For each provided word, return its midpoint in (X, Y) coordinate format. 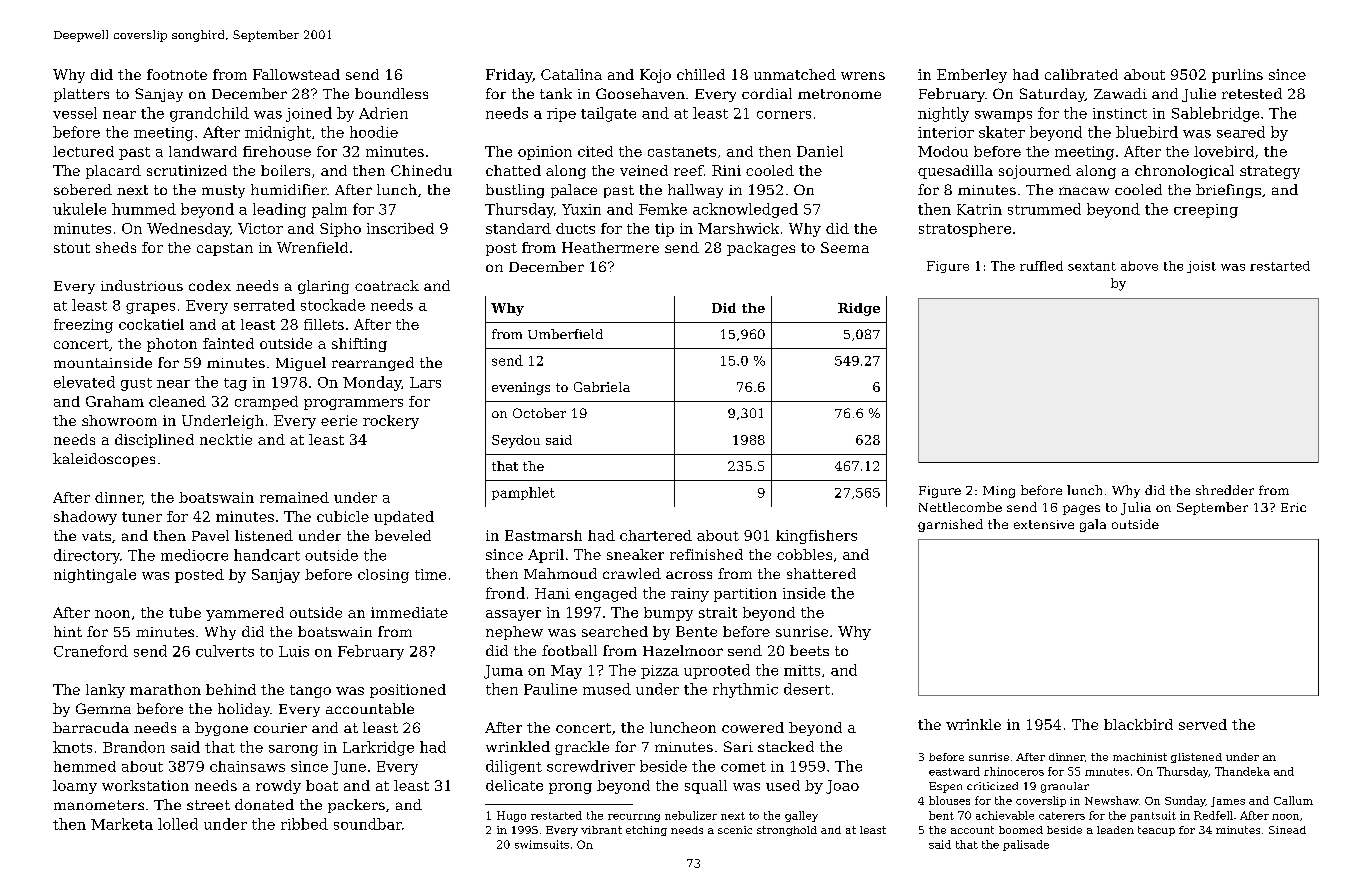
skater (1002, 132)
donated (264, 804)
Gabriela (602, 387)
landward (203, 151)
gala (1093, 525)
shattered (821, 573)
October (539, 413)
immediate (409, 612)
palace (574, 191)
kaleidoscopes (104, 460)
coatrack (387, 285)
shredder (1225, 490)
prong (570, 788)
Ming (999, 492)
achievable (1005, 815)
